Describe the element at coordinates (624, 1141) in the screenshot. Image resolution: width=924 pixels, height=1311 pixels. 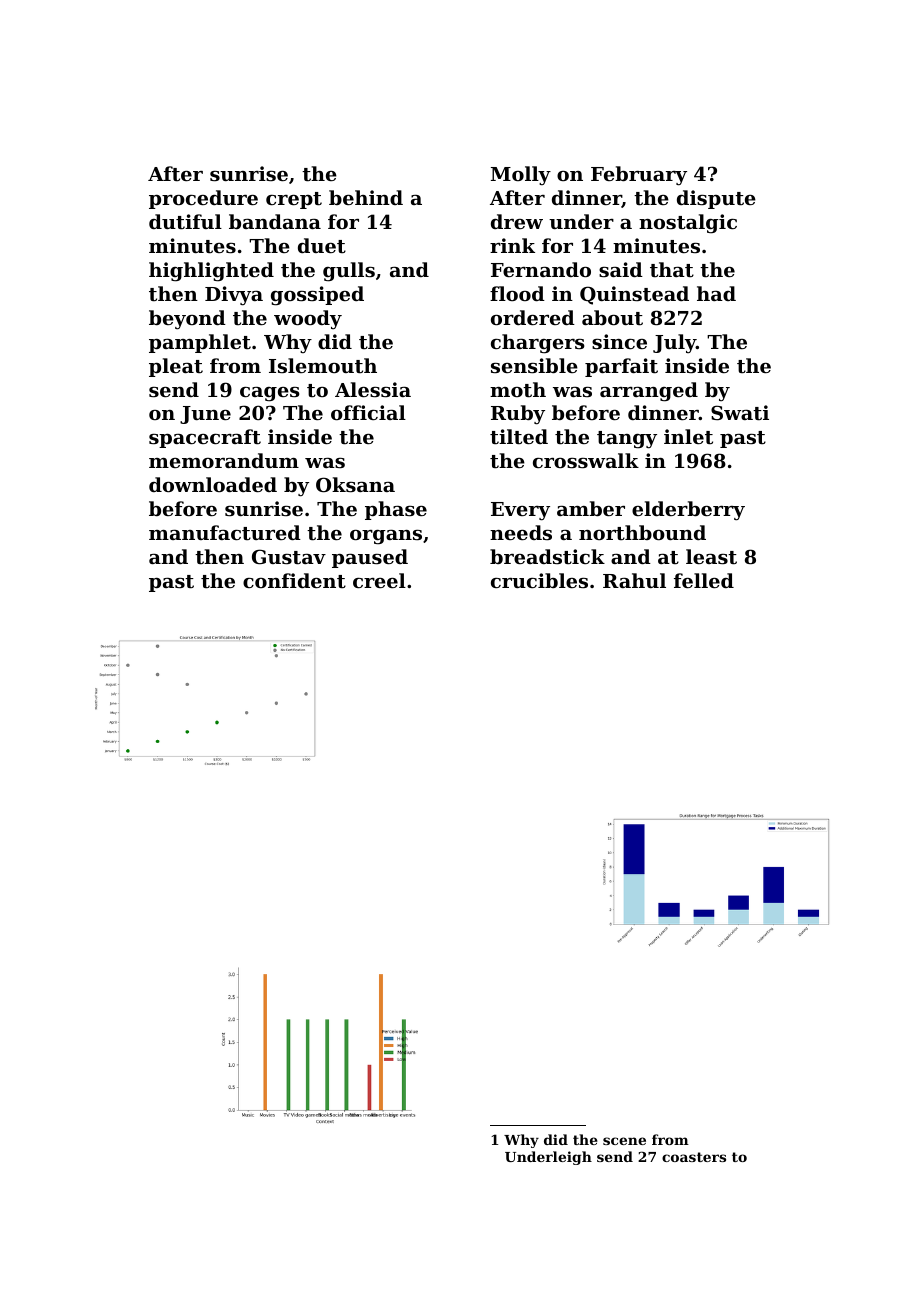
I see `scene` at that location.
